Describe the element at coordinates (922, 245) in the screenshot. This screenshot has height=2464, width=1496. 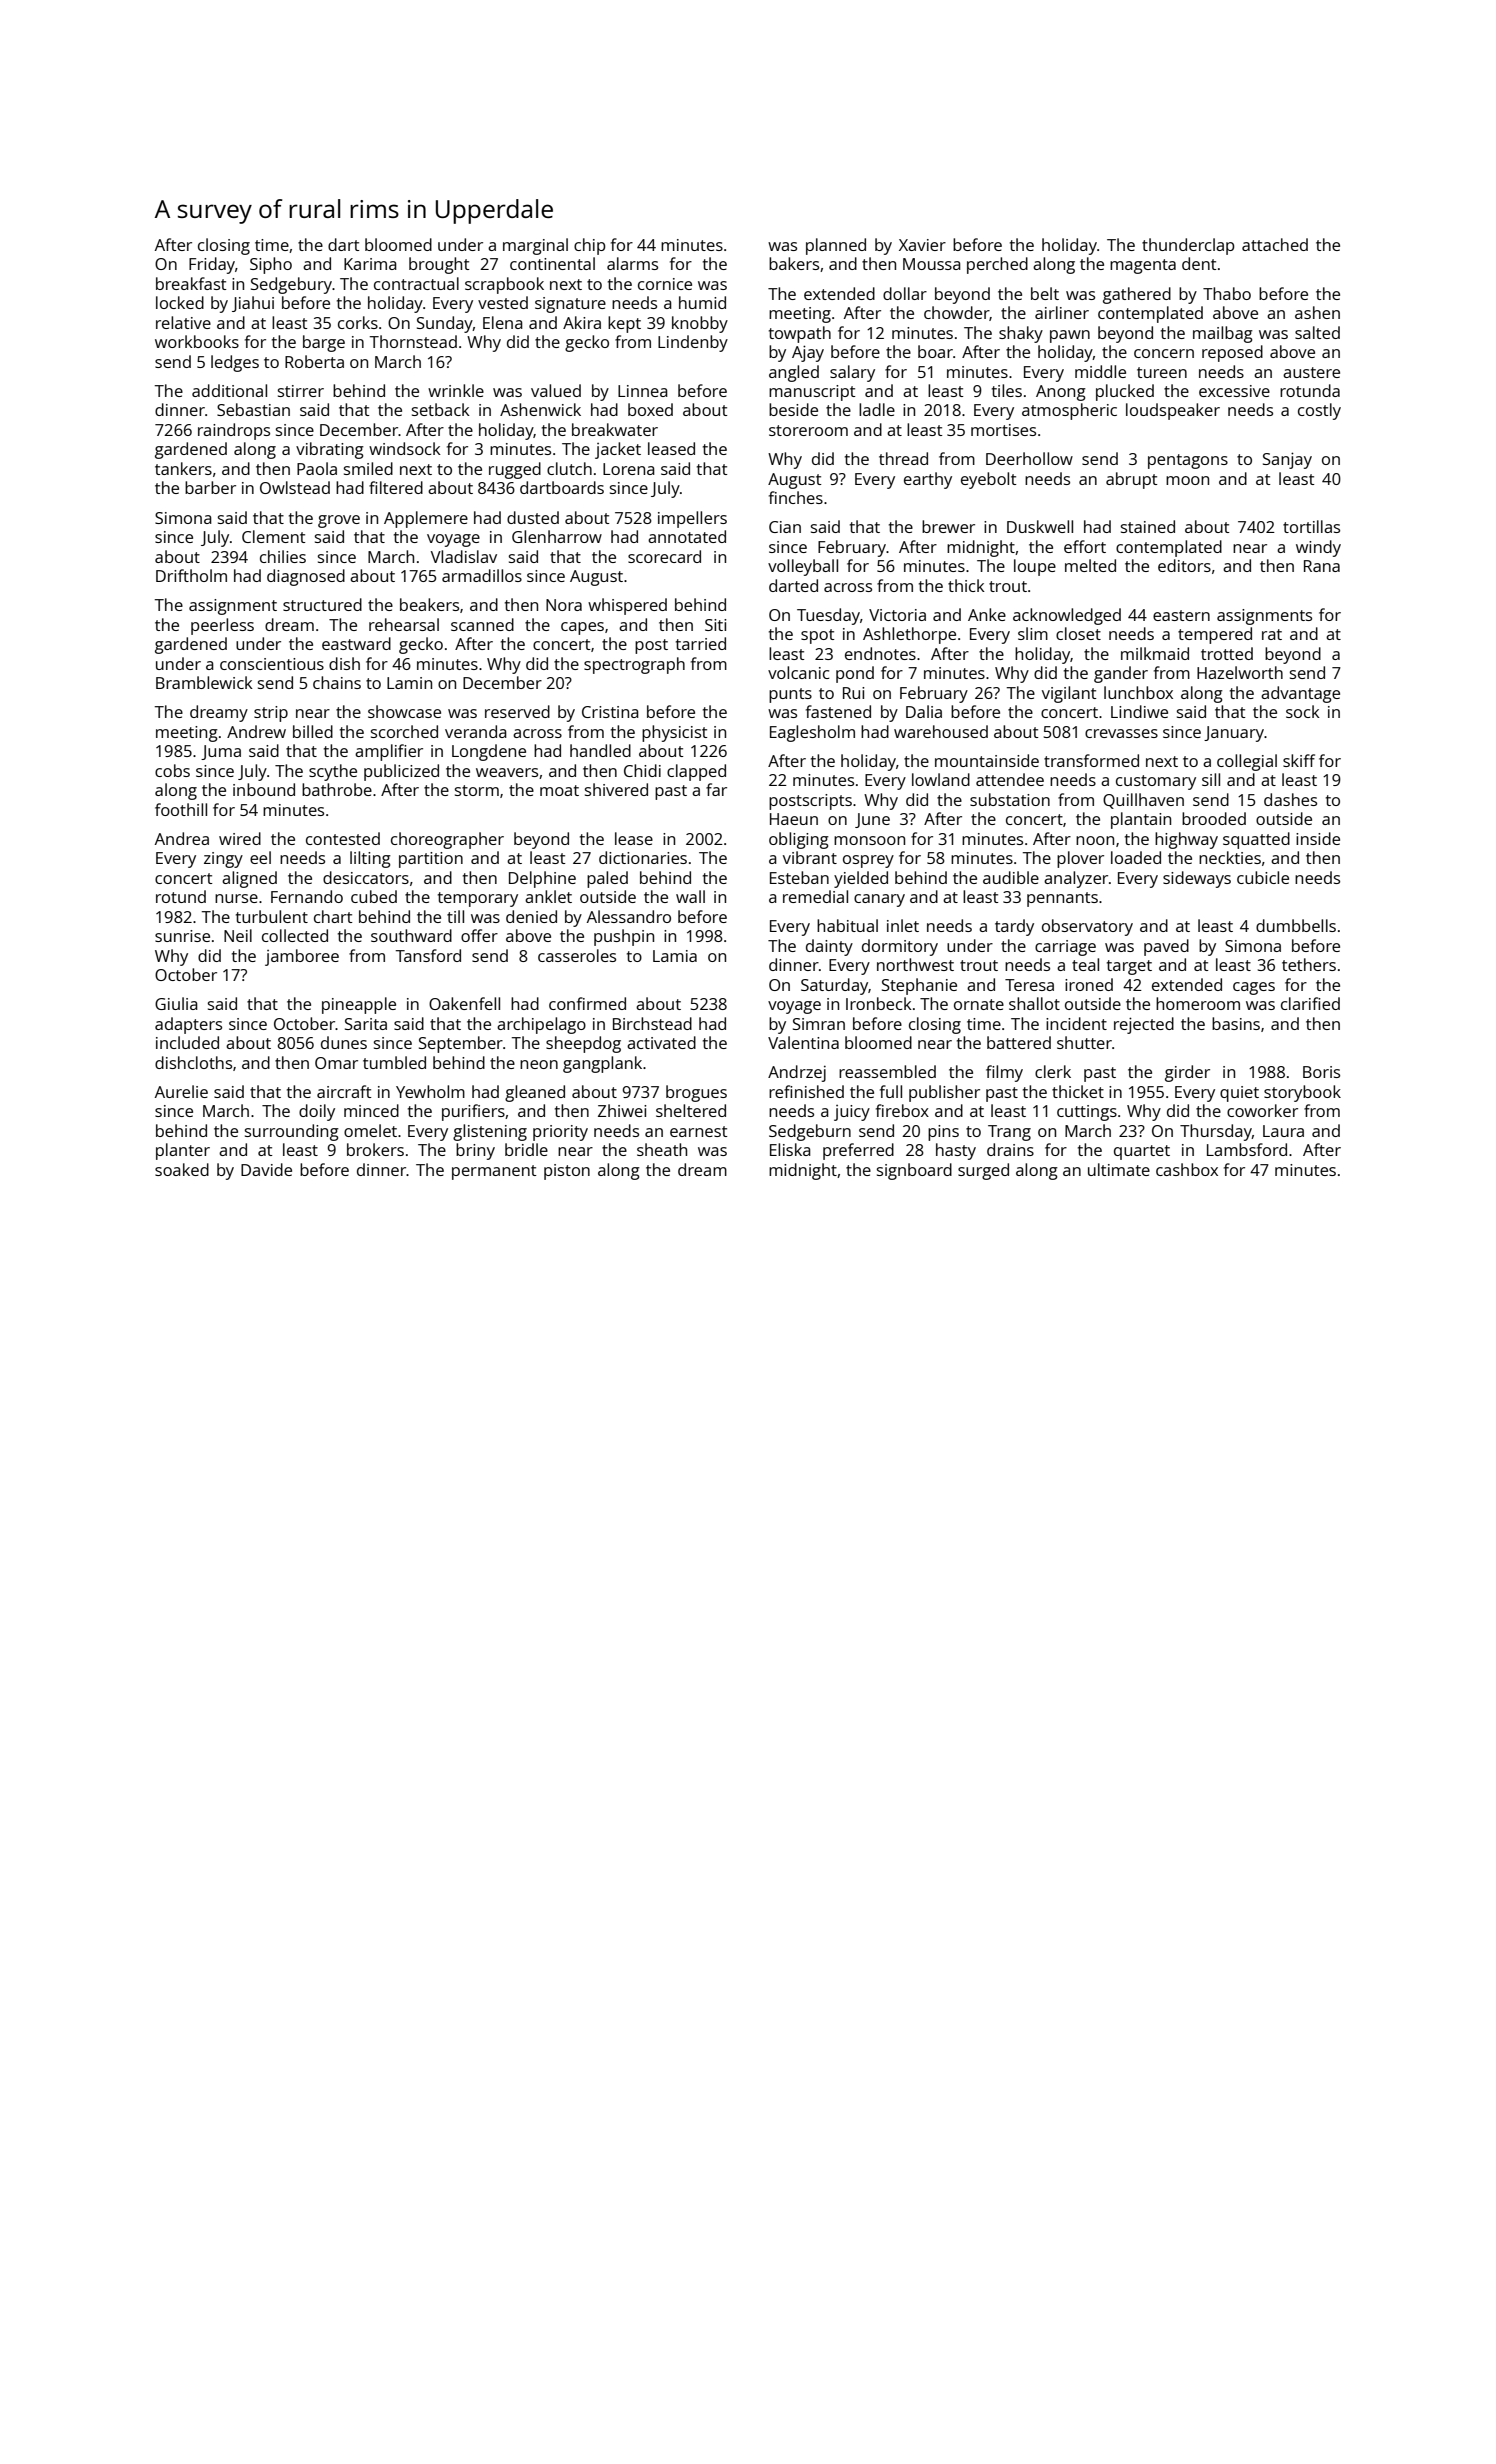
I see `Xavier` at that location.
